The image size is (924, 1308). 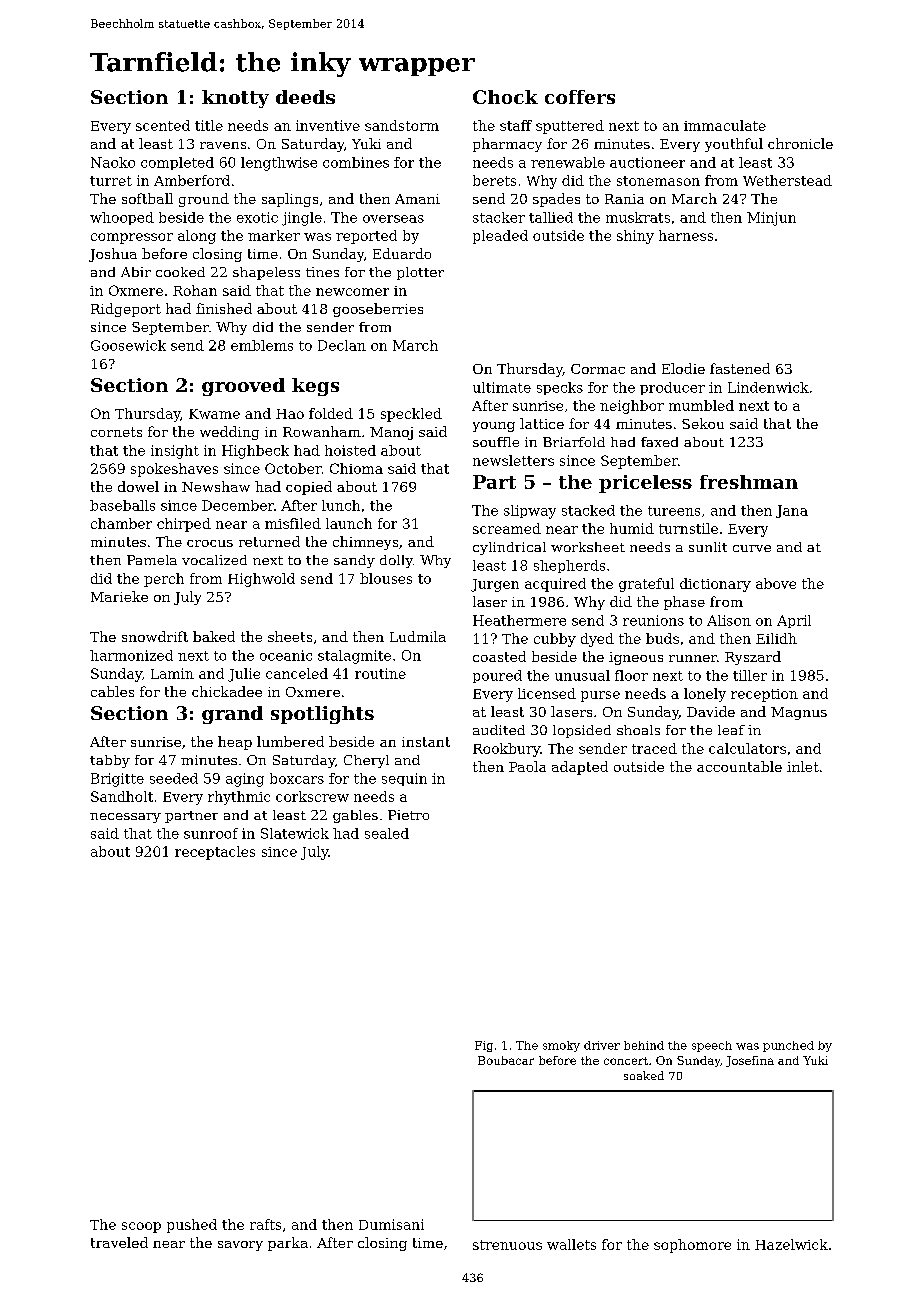 I want to click on dowel, so click(x=138, y=486).
